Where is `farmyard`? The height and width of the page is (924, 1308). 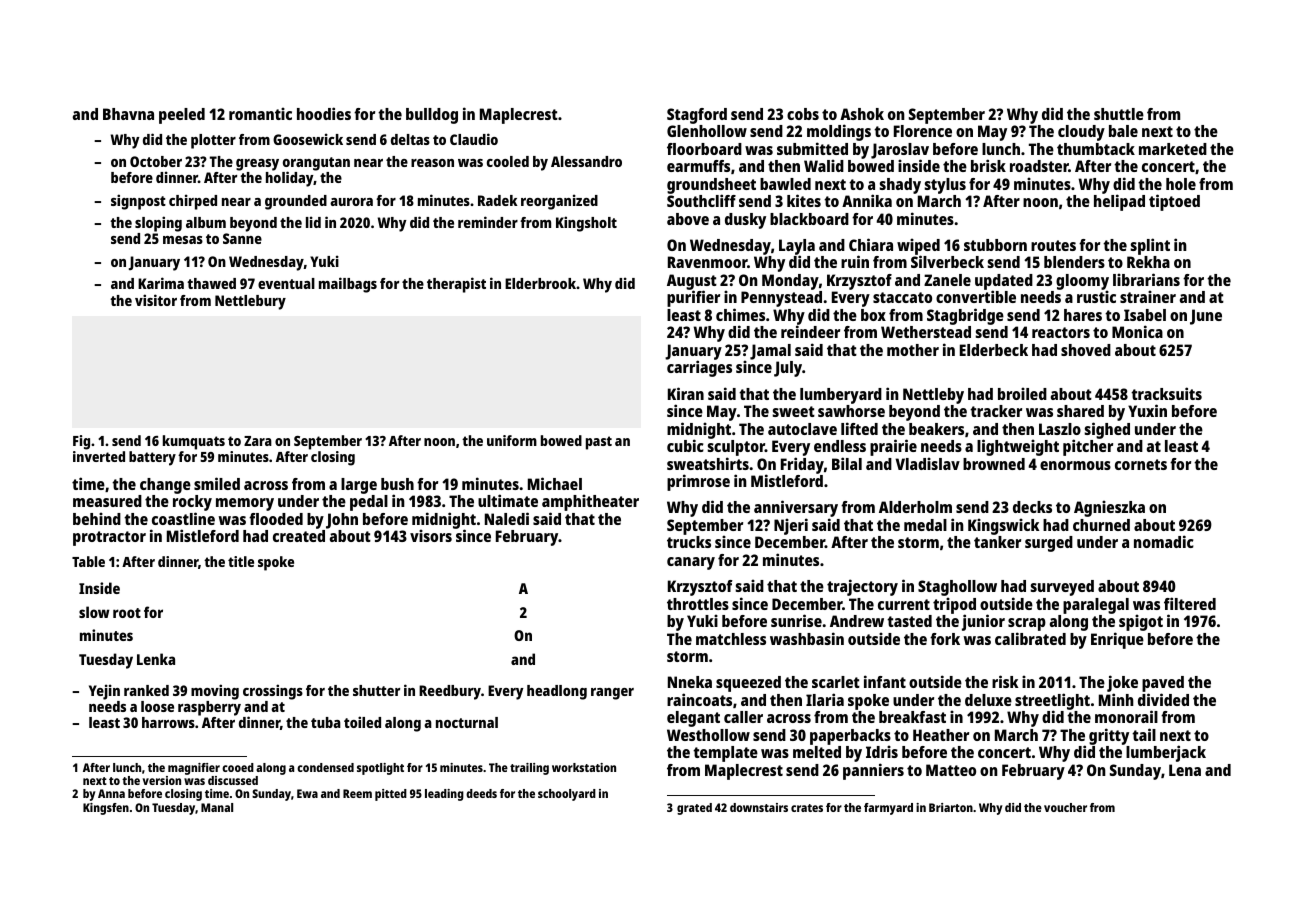
farmyard is located at coordinates (888, 809).
